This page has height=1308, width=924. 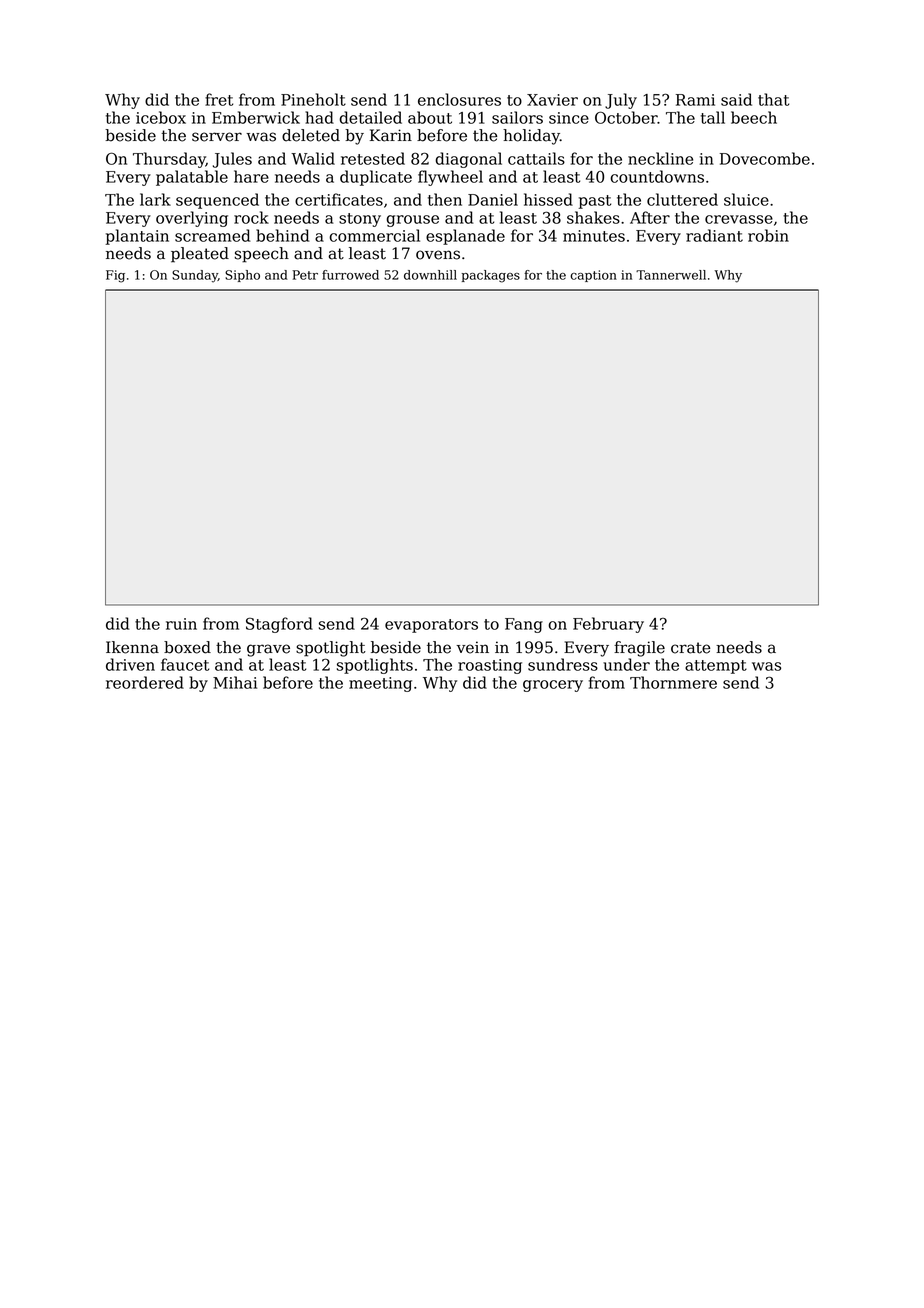 I want to click on crate, so click(x=691, y=648).
